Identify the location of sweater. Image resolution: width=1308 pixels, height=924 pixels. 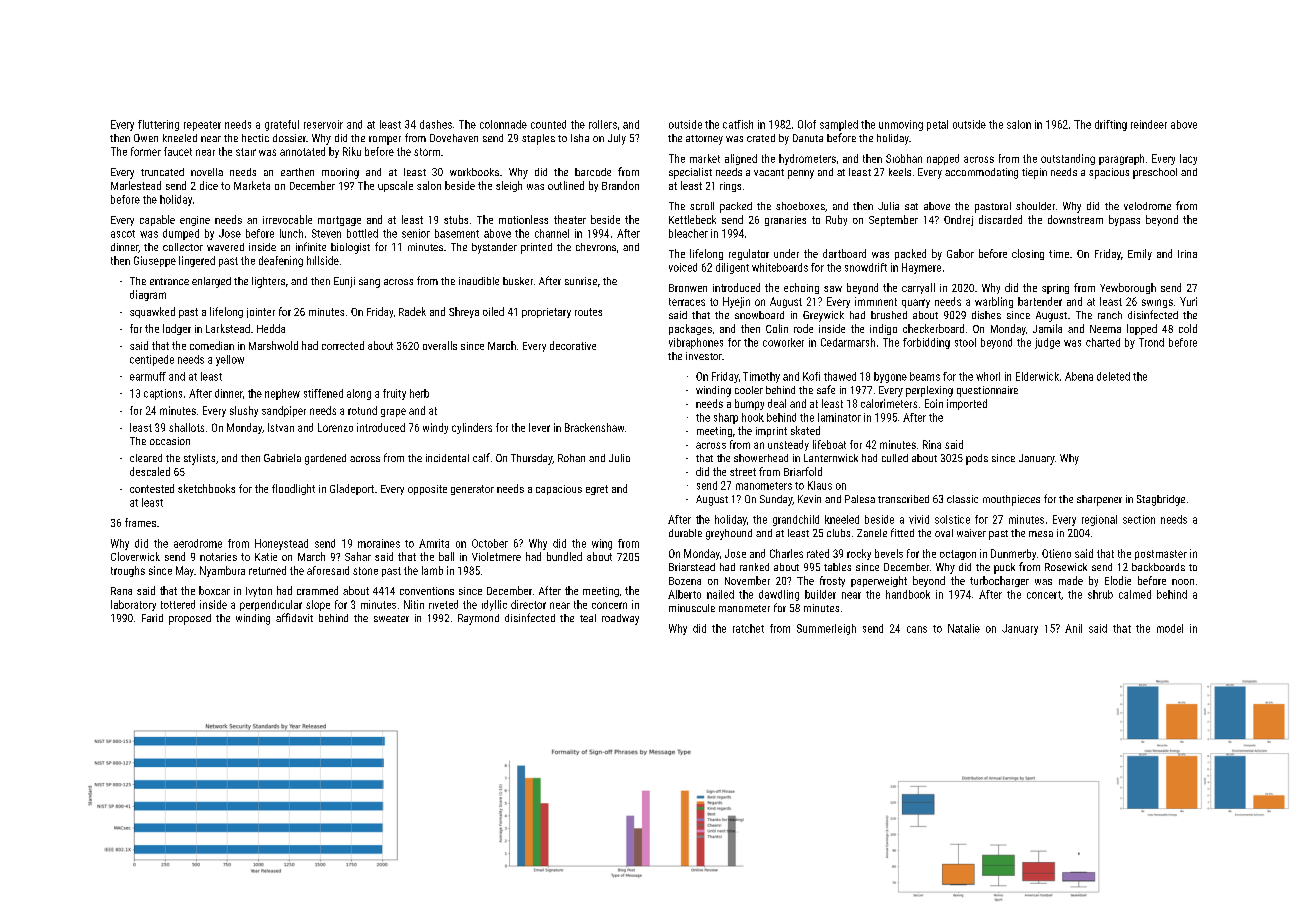
(391, 618).
